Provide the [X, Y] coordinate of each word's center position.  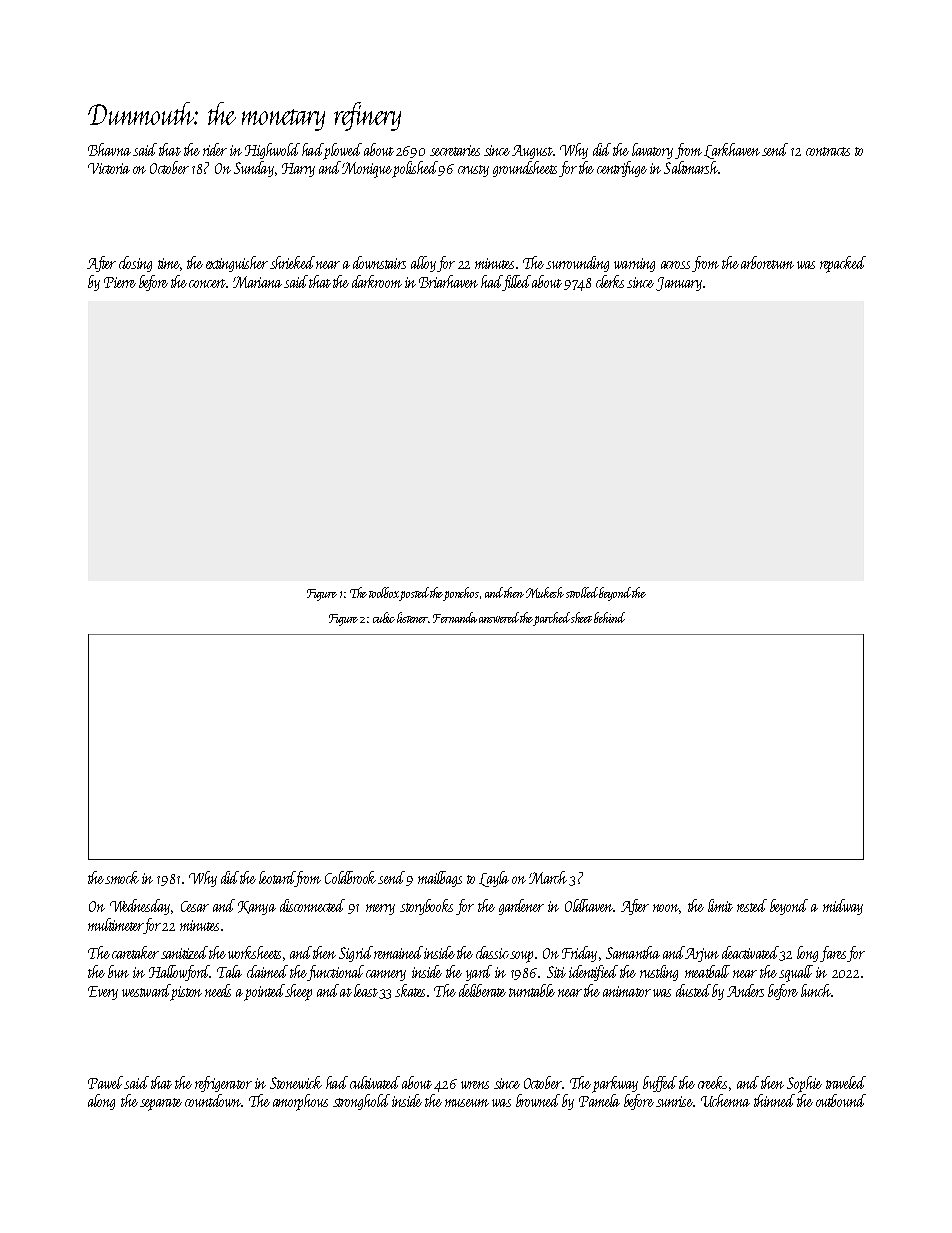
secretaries [455, 150]
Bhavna [109, 149]
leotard [277, 879]
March [548, 877]
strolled [582, 592]
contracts [828, 151]
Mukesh [545, 592]
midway [843, 907]
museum [467, 1103]
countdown [213, 1100]
